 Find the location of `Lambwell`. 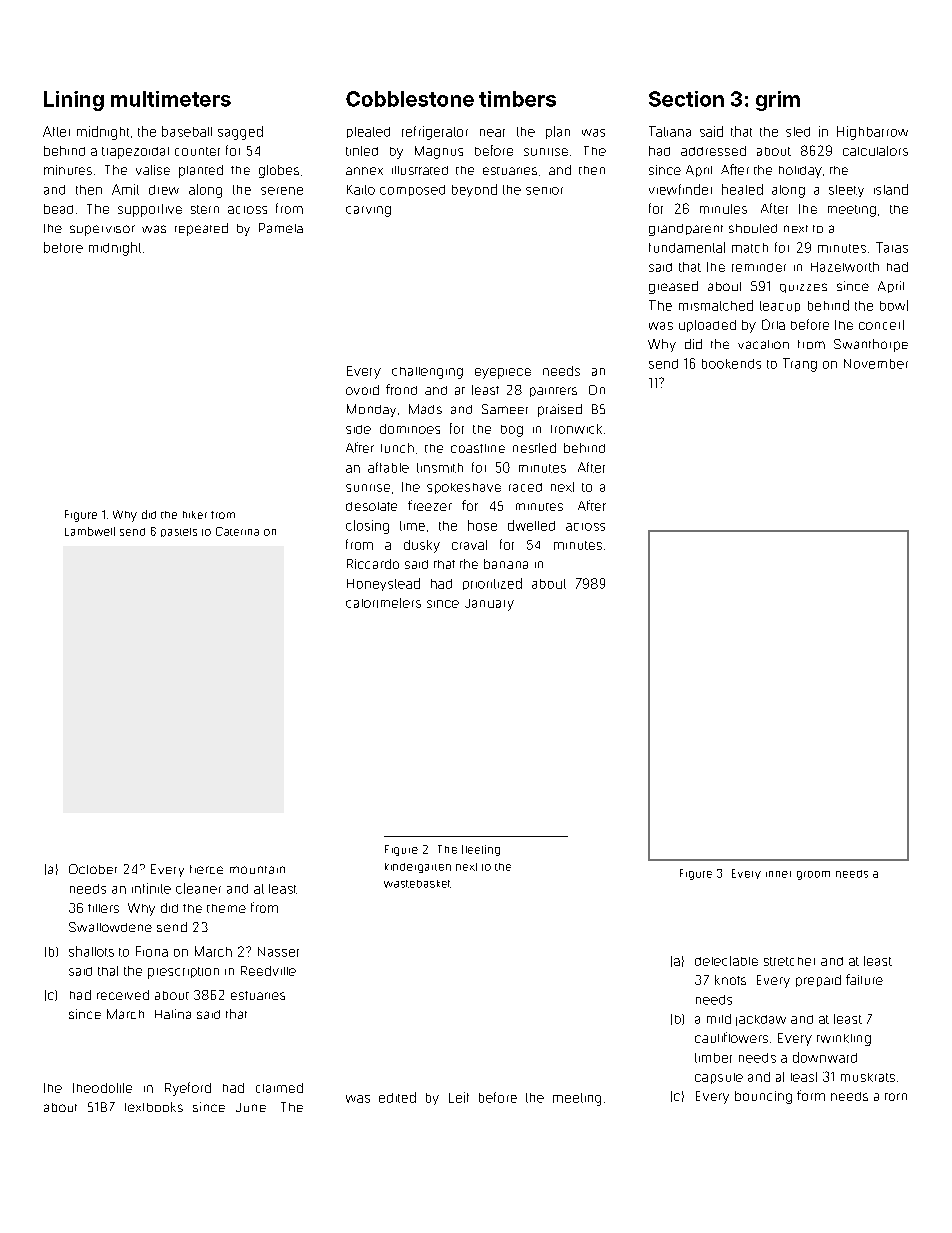

Lambwell is located at coordinates (90, 531).
